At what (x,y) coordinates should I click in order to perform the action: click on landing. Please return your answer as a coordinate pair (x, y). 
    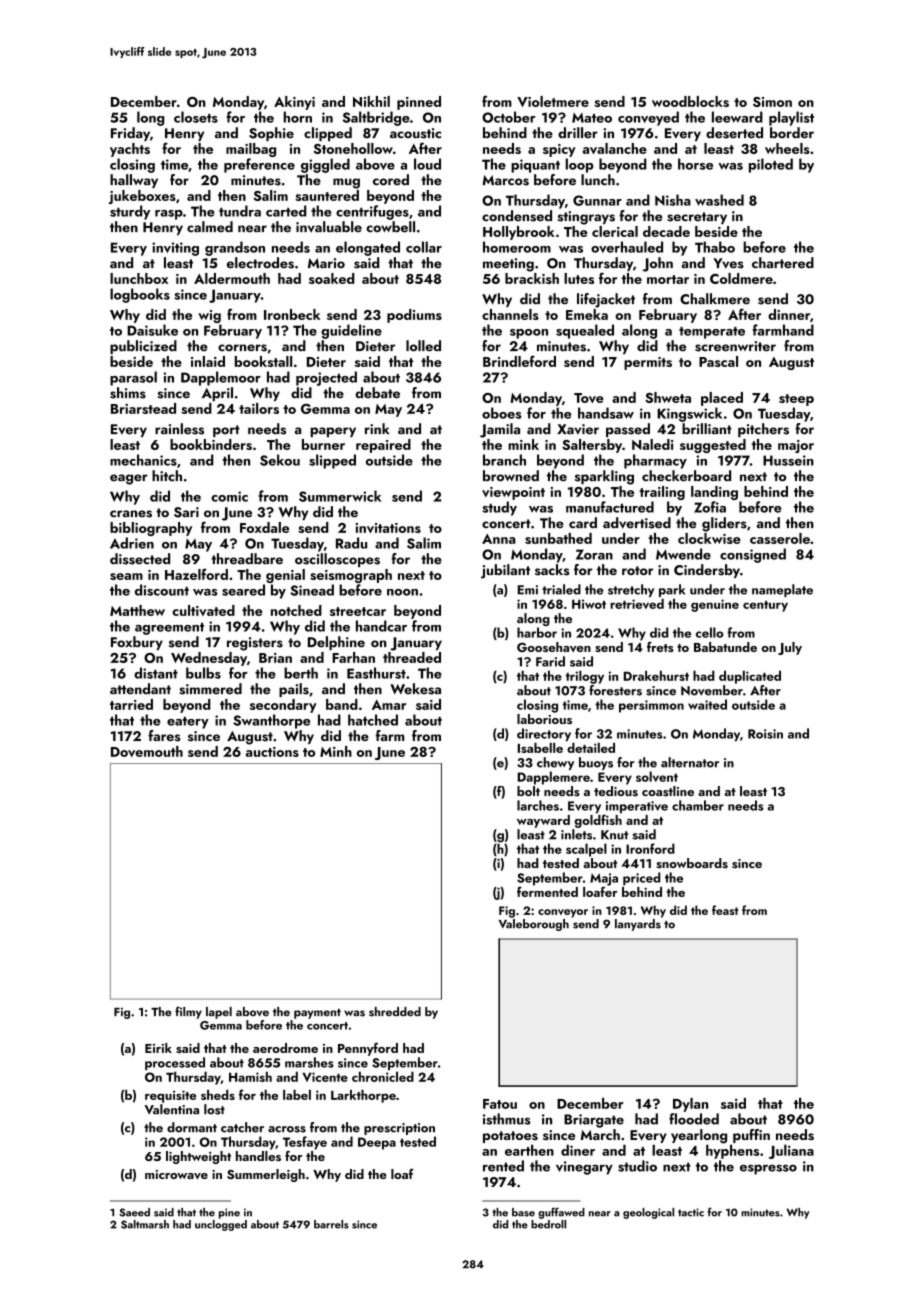
    Looking at the image, I should click on (714, 493).
